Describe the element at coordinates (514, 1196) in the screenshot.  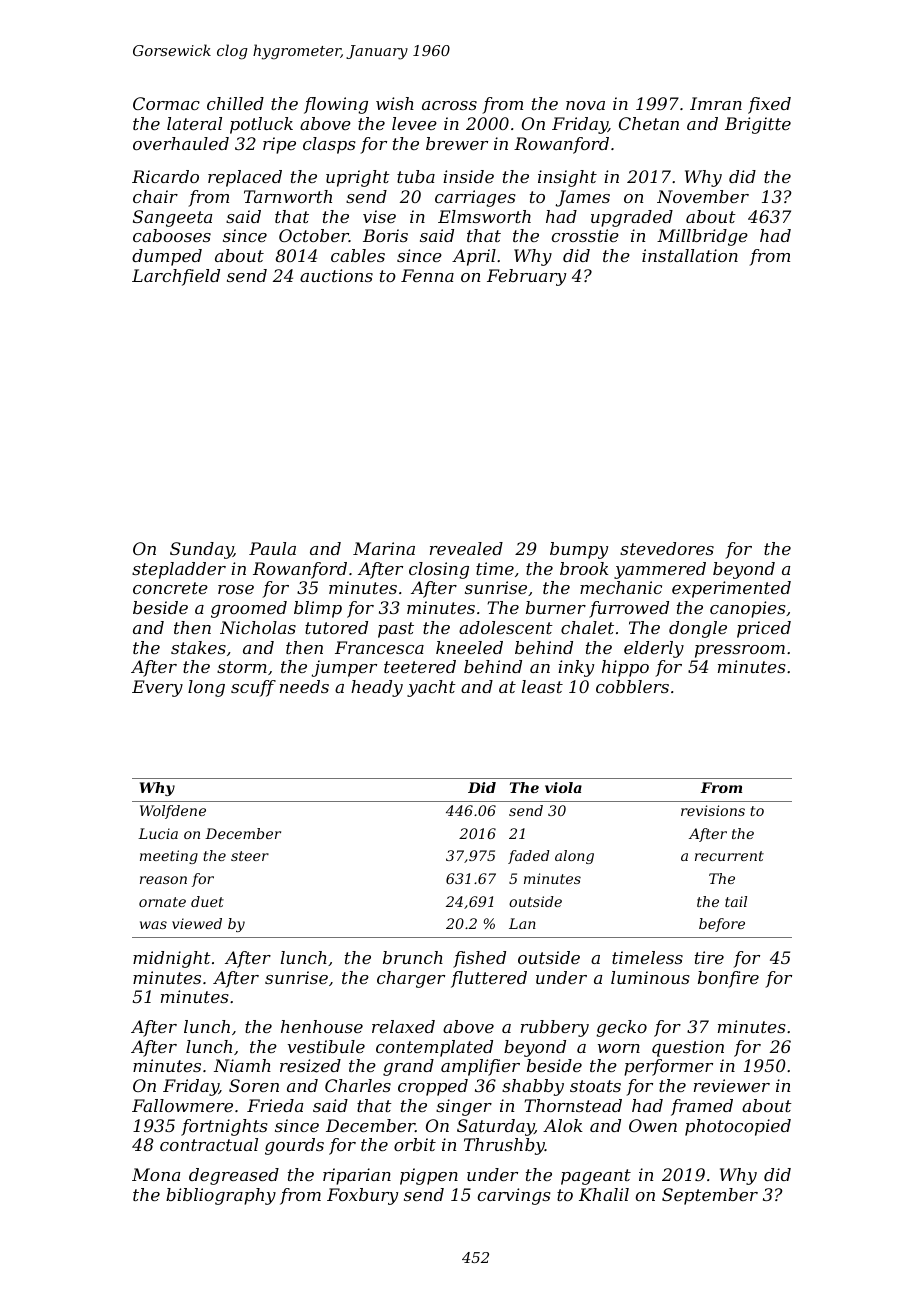
I see `carvings` at that location.
